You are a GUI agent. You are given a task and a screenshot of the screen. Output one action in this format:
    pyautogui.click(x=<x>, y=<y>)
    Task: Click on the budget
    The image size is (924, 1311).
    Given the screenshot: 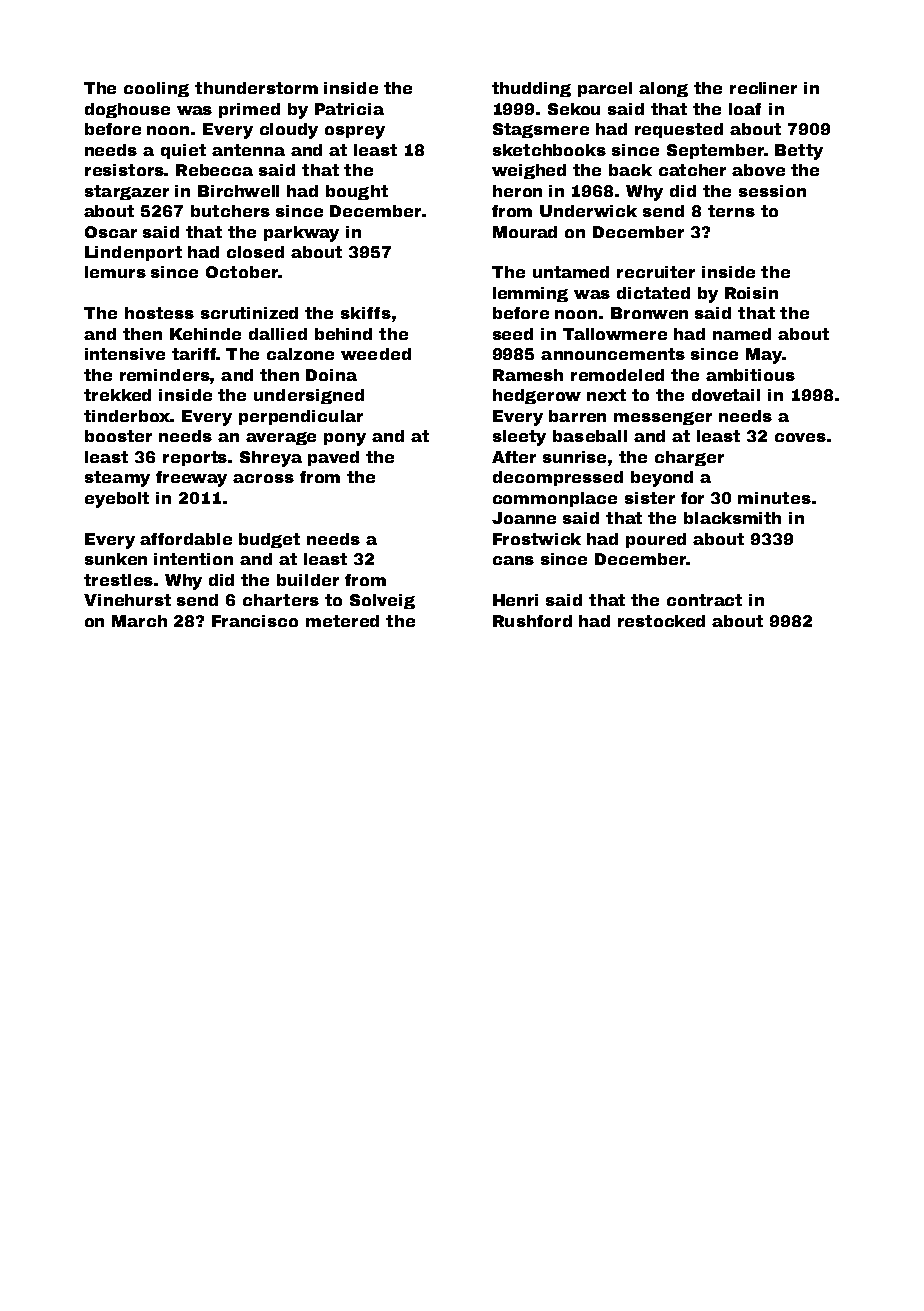 What is the action you would take?
    pyautogui.click(x=269, y=540)
